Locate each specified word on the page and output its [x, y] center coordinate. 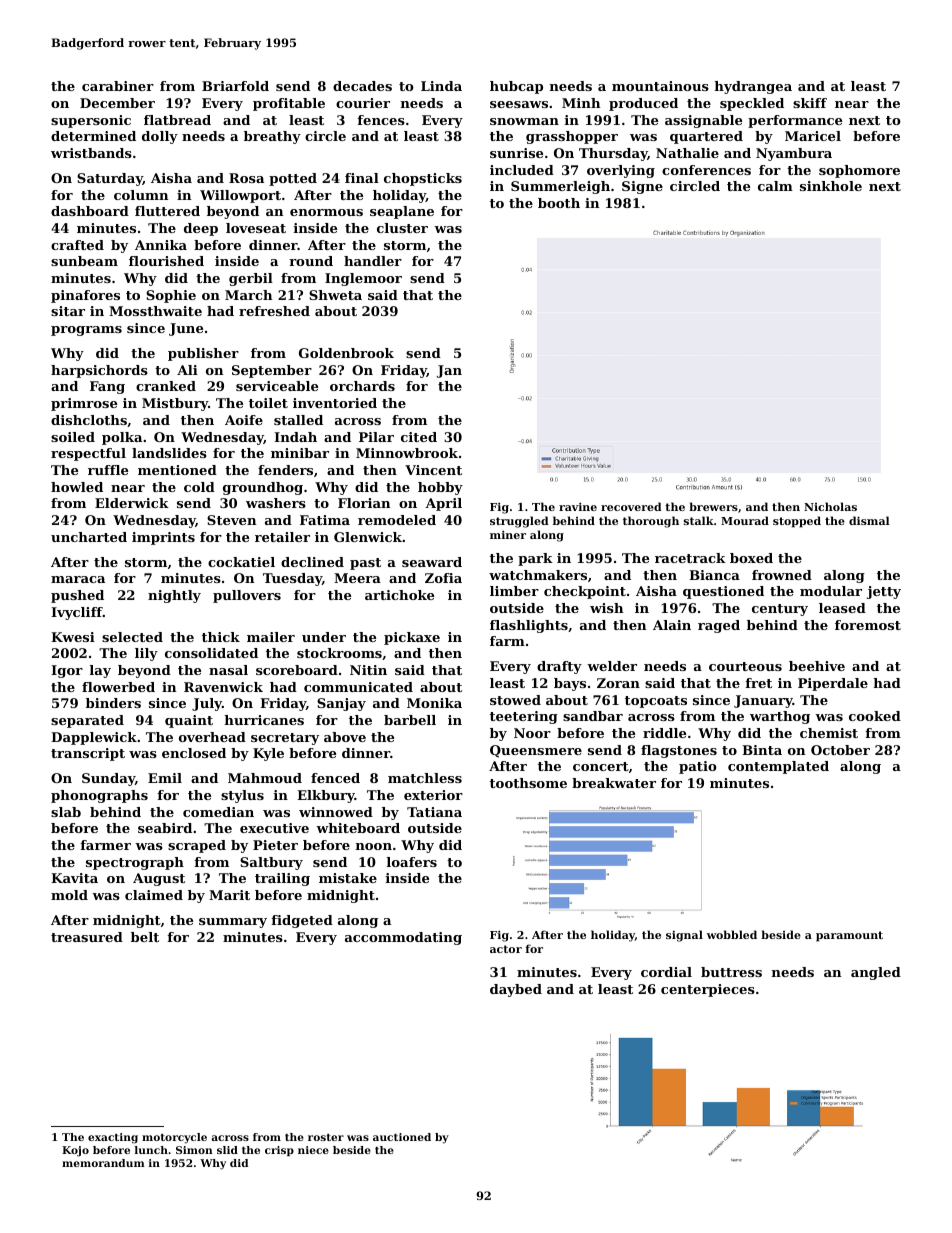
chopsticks [423, 179]
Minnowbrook [407, 453]
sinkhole [831, 186]
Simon [194, 1150]
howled [77, 487]
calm [775, 186]
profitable [289, 104]
